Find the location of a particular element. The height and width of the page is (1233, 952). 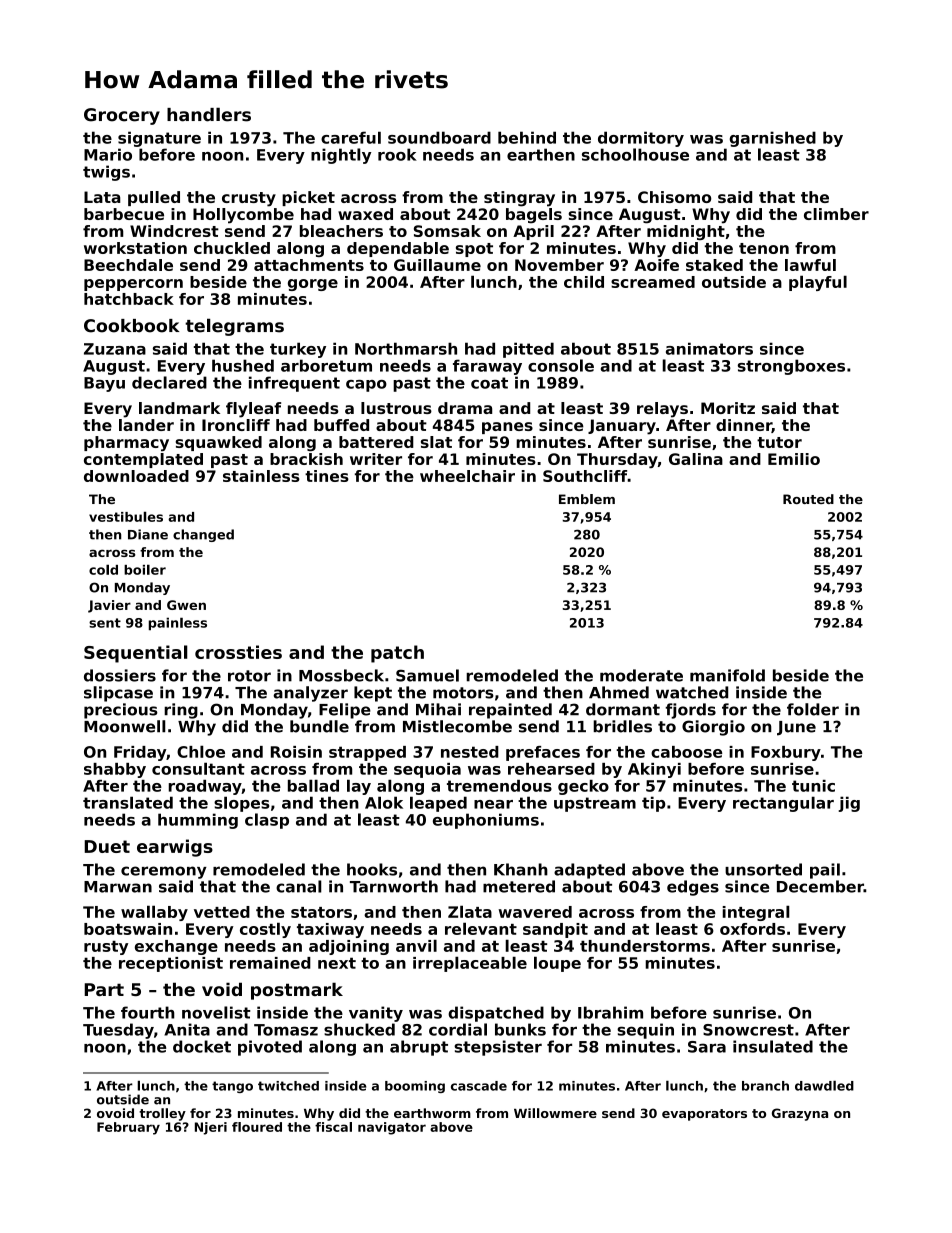

Chisomo is located at coordinates (674, 197).
